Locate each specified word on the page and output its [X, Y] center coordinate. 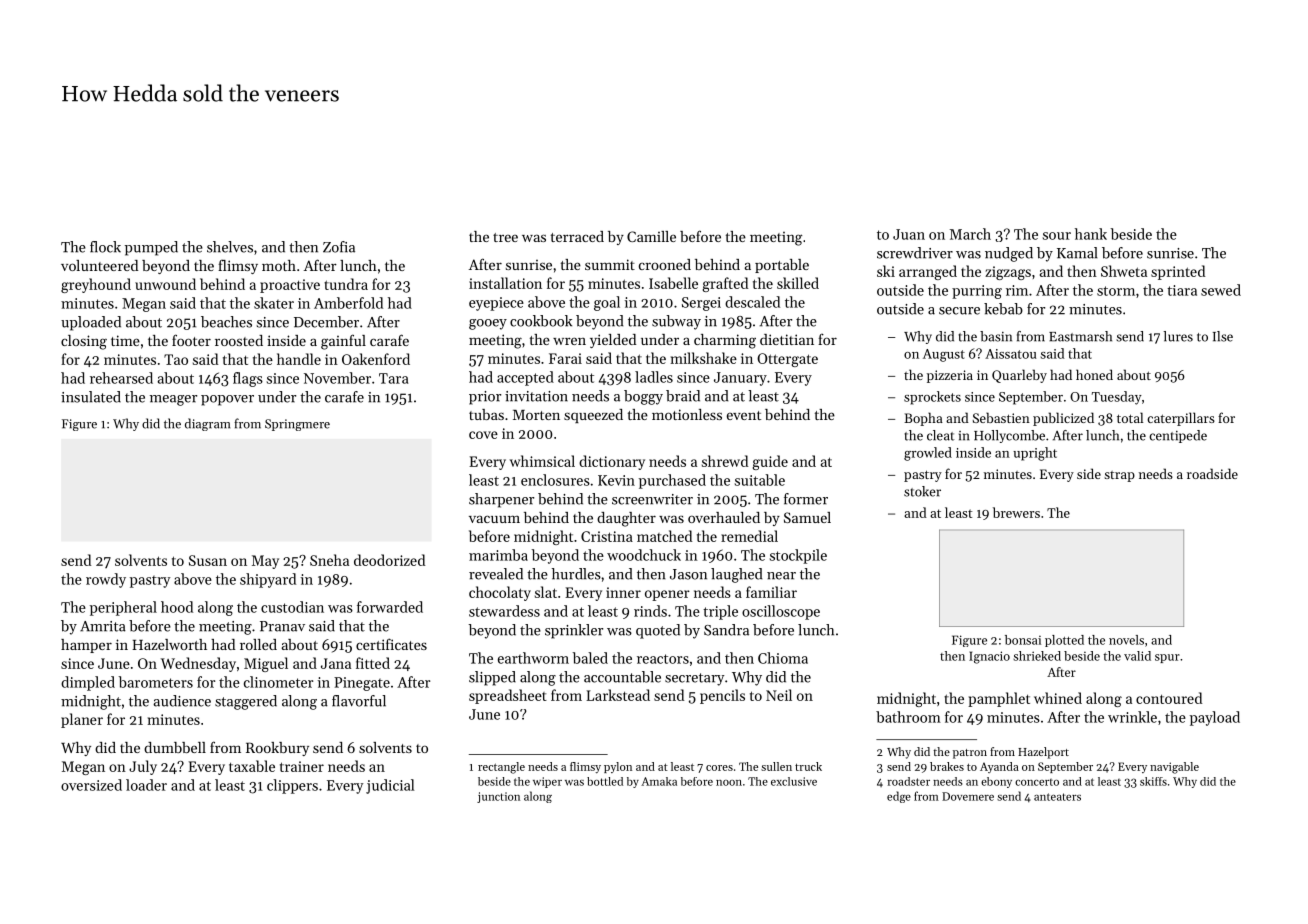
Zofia [339, 247]
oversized [91, 785]
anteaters [1057, 797]
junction [498, 797]
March [970, 234]
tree [505, 237]
